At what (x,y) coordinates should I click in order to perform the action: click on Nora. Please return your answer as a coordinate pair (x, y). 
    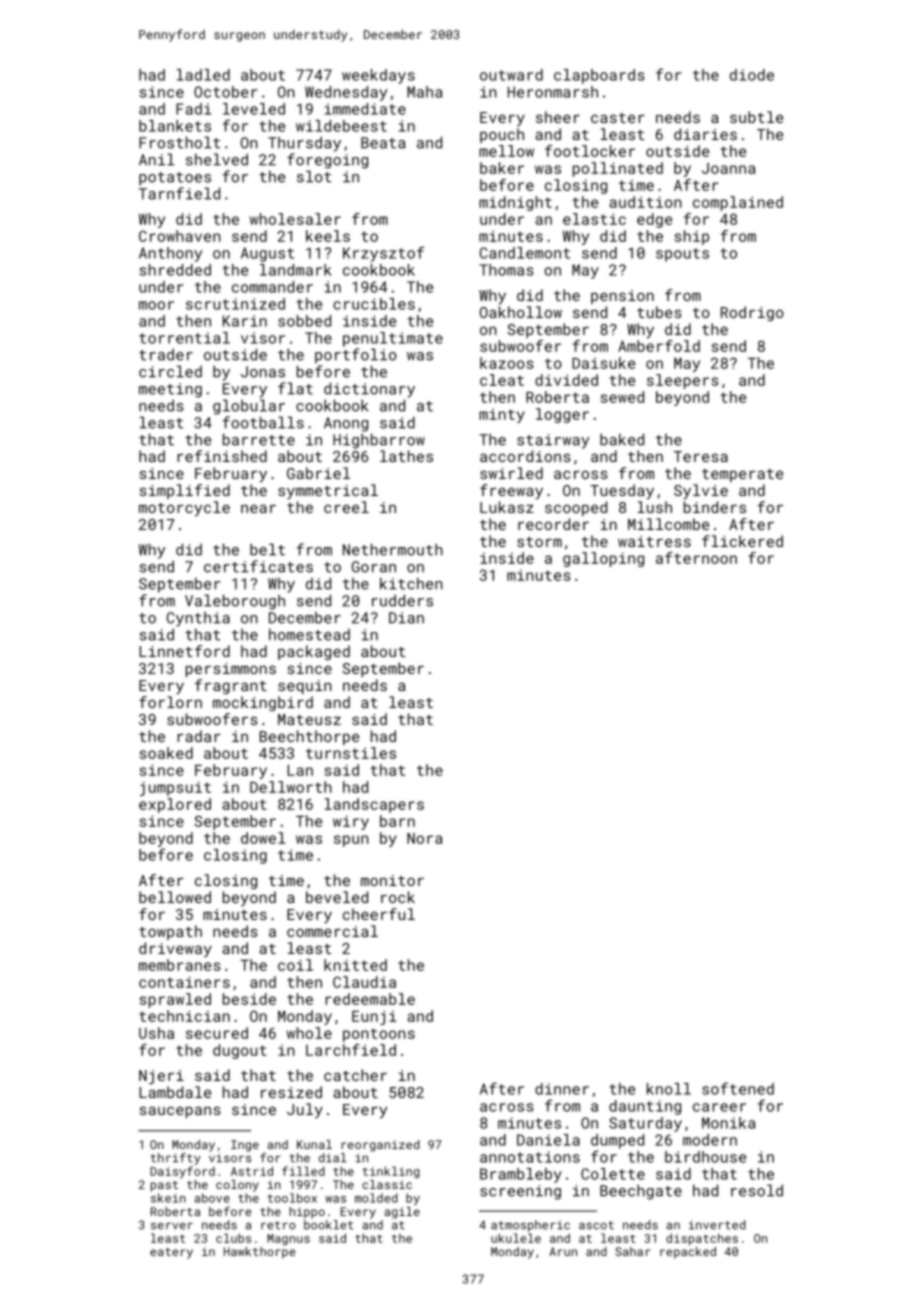
    Looking at the image, I should click on (424, 838).
